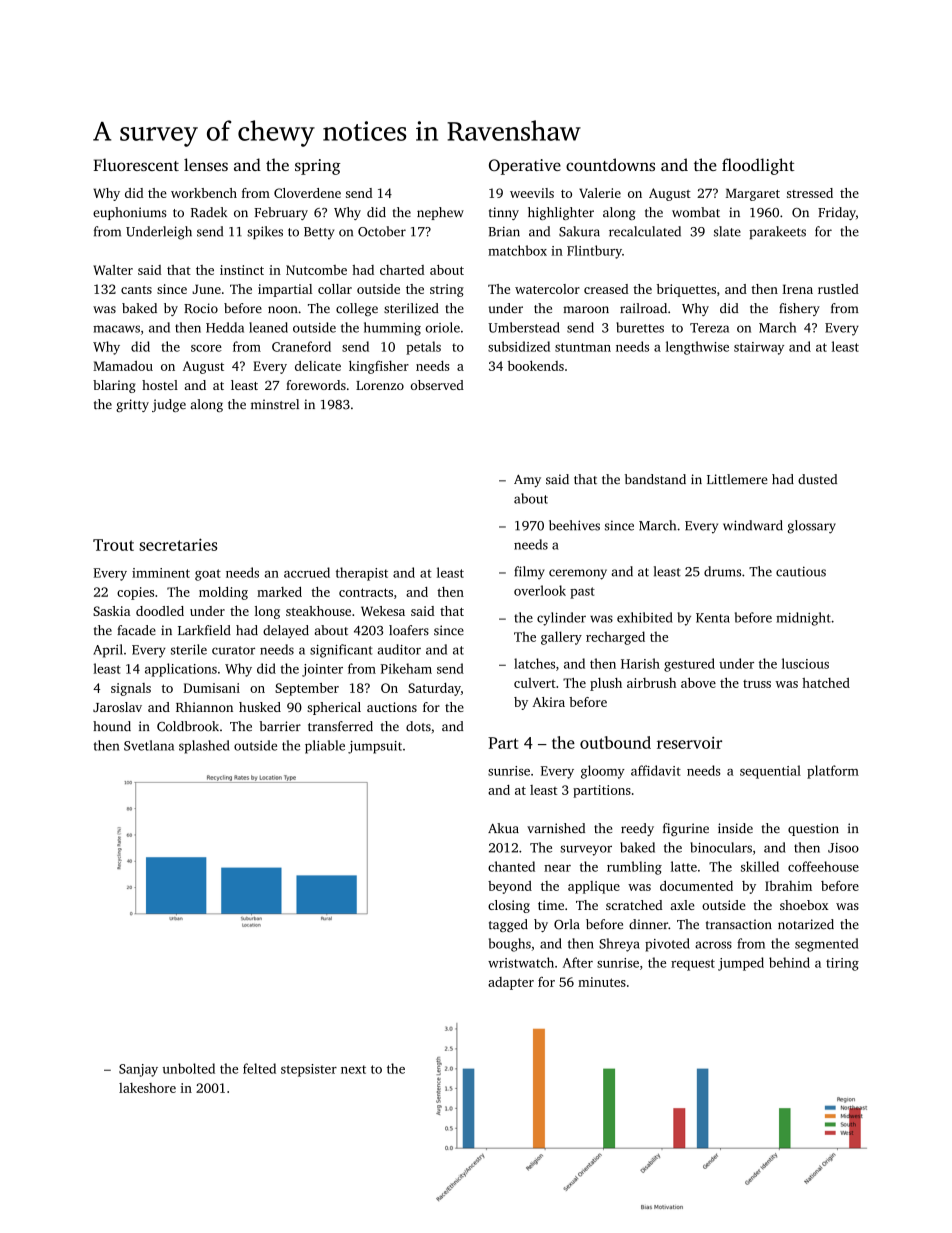 The image size is (952, 1233). What do you see at coordinates (383, 611) in the screenshot?
I see `Wekesa` at bounding box center [383, 611].
